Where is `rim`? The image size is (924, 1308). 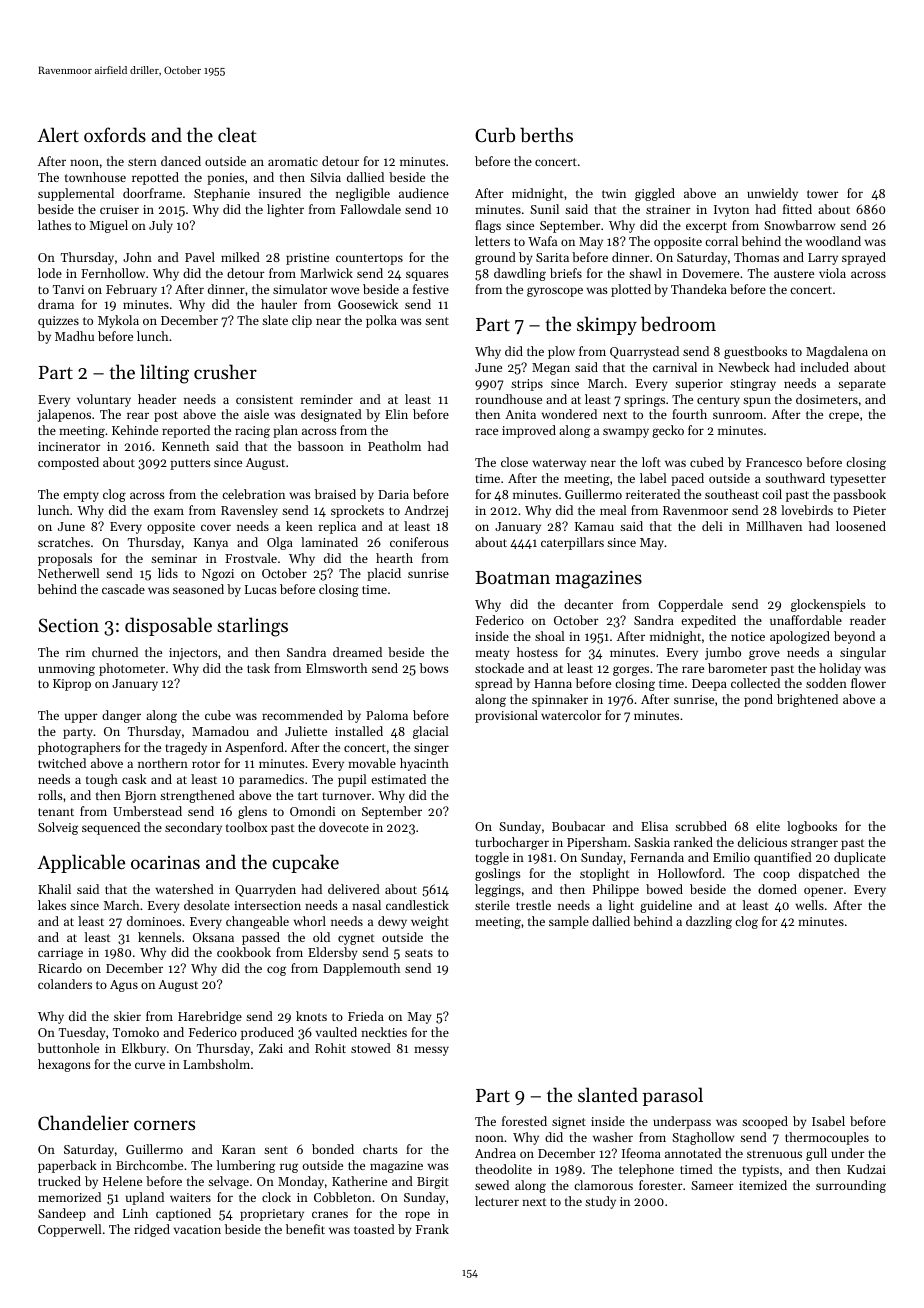 rim is located at coordinates (75, 652).
